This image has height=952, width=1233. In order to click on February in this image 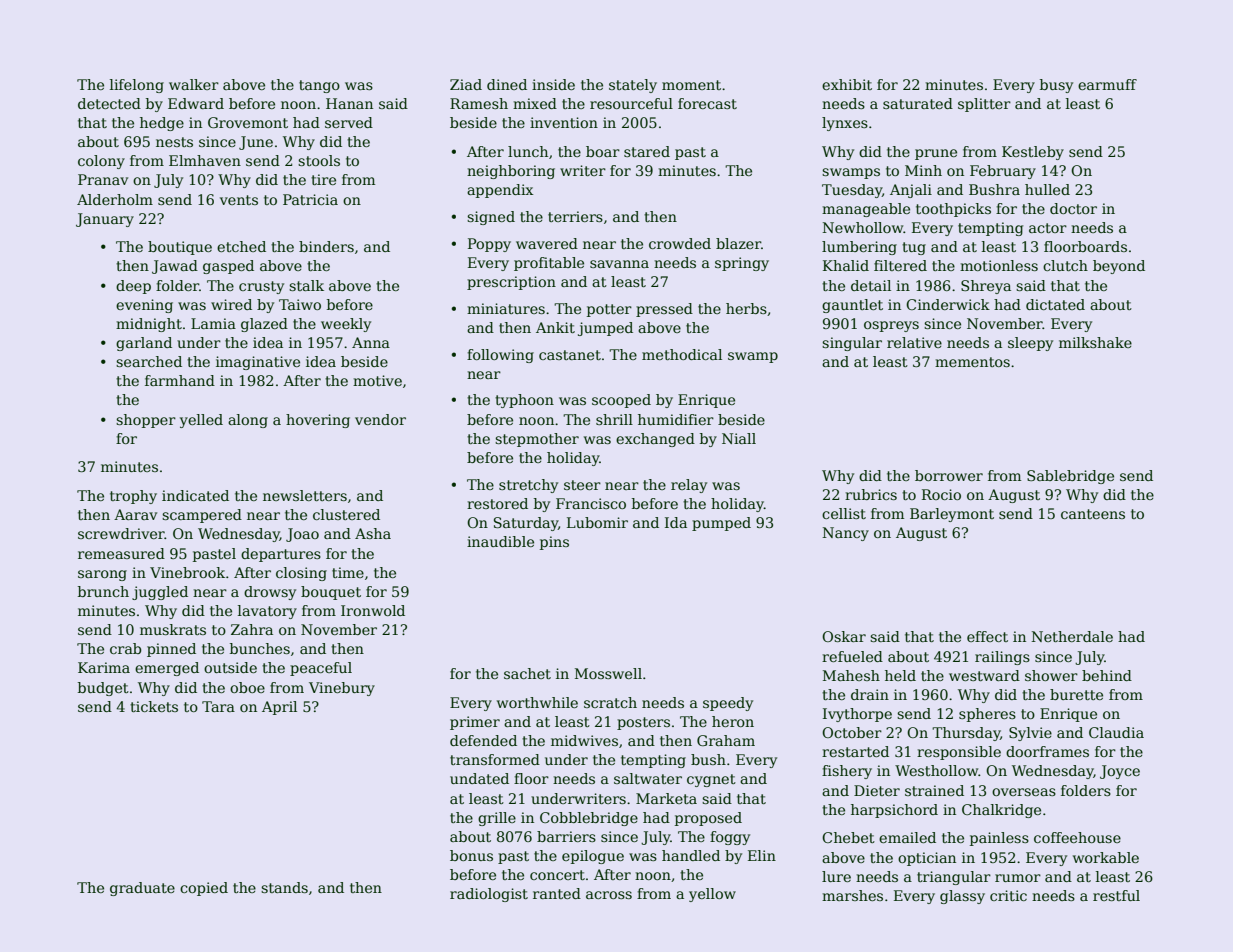, I will do `click(1003, 172)`.
